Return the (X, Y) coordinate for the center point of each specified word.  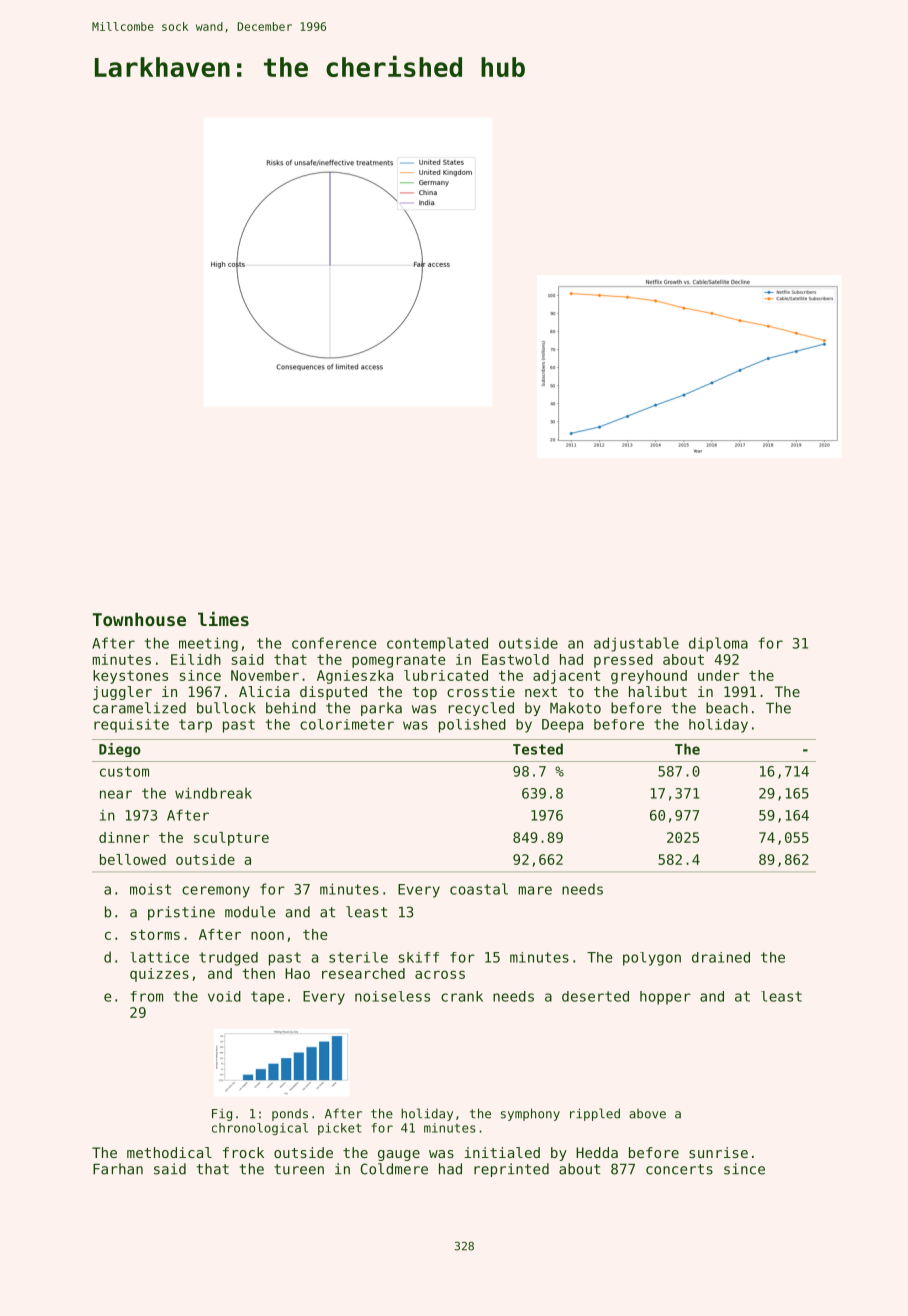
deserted (595, 996)
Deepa (562, 726)
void (224, 996)
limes (223, 619)
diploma (718, 644)
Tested (538, 749)
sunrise (718, 1152)
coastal (479, 889)
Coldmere (394, 1169)
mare (535, 890)
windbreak (213, 793)
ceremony (216, 892)
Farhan (118, 1169)
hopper (665, 998)
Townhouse (139, 619)
